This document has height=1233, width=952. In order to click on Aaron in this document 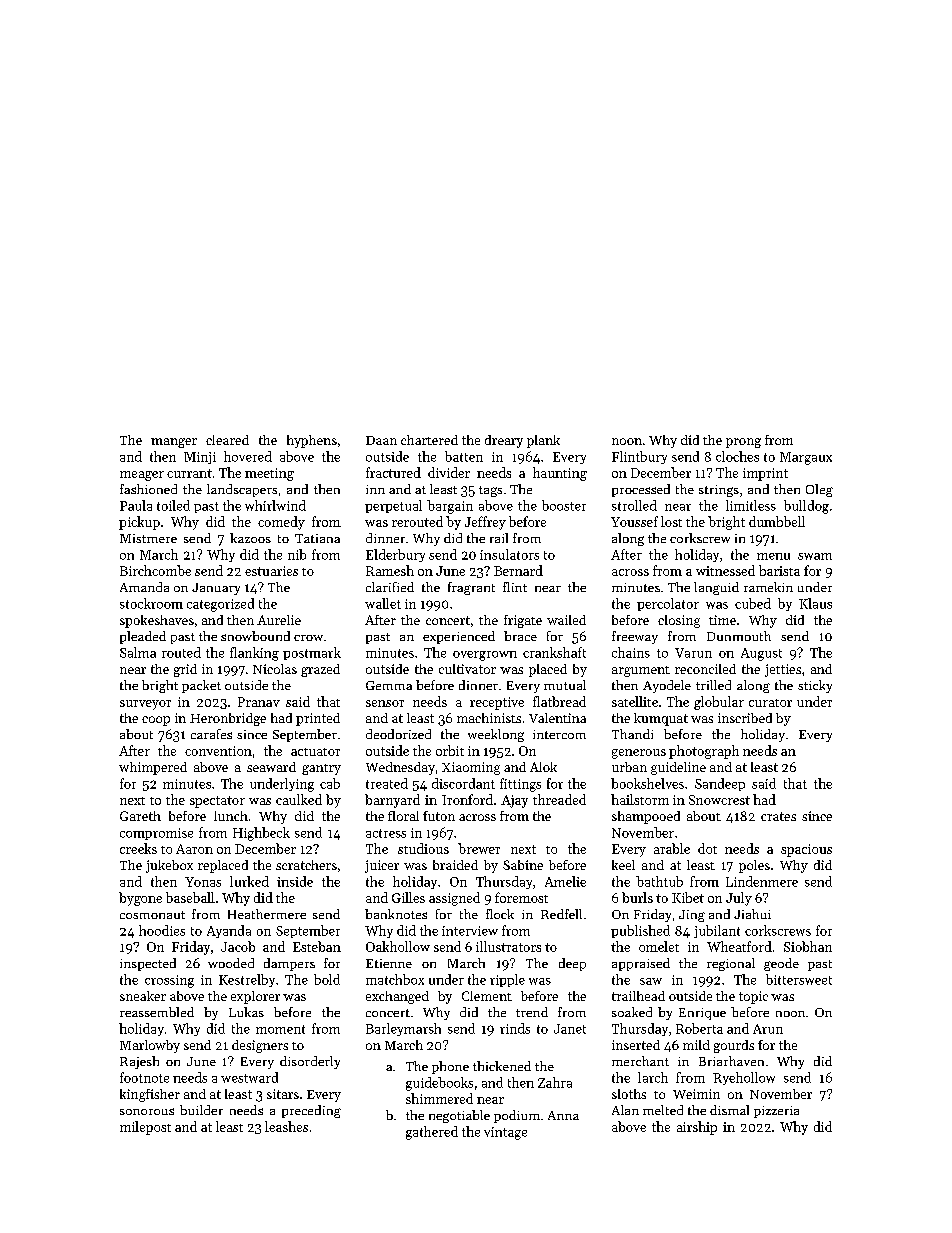, I will do `click(194, 849)`.
